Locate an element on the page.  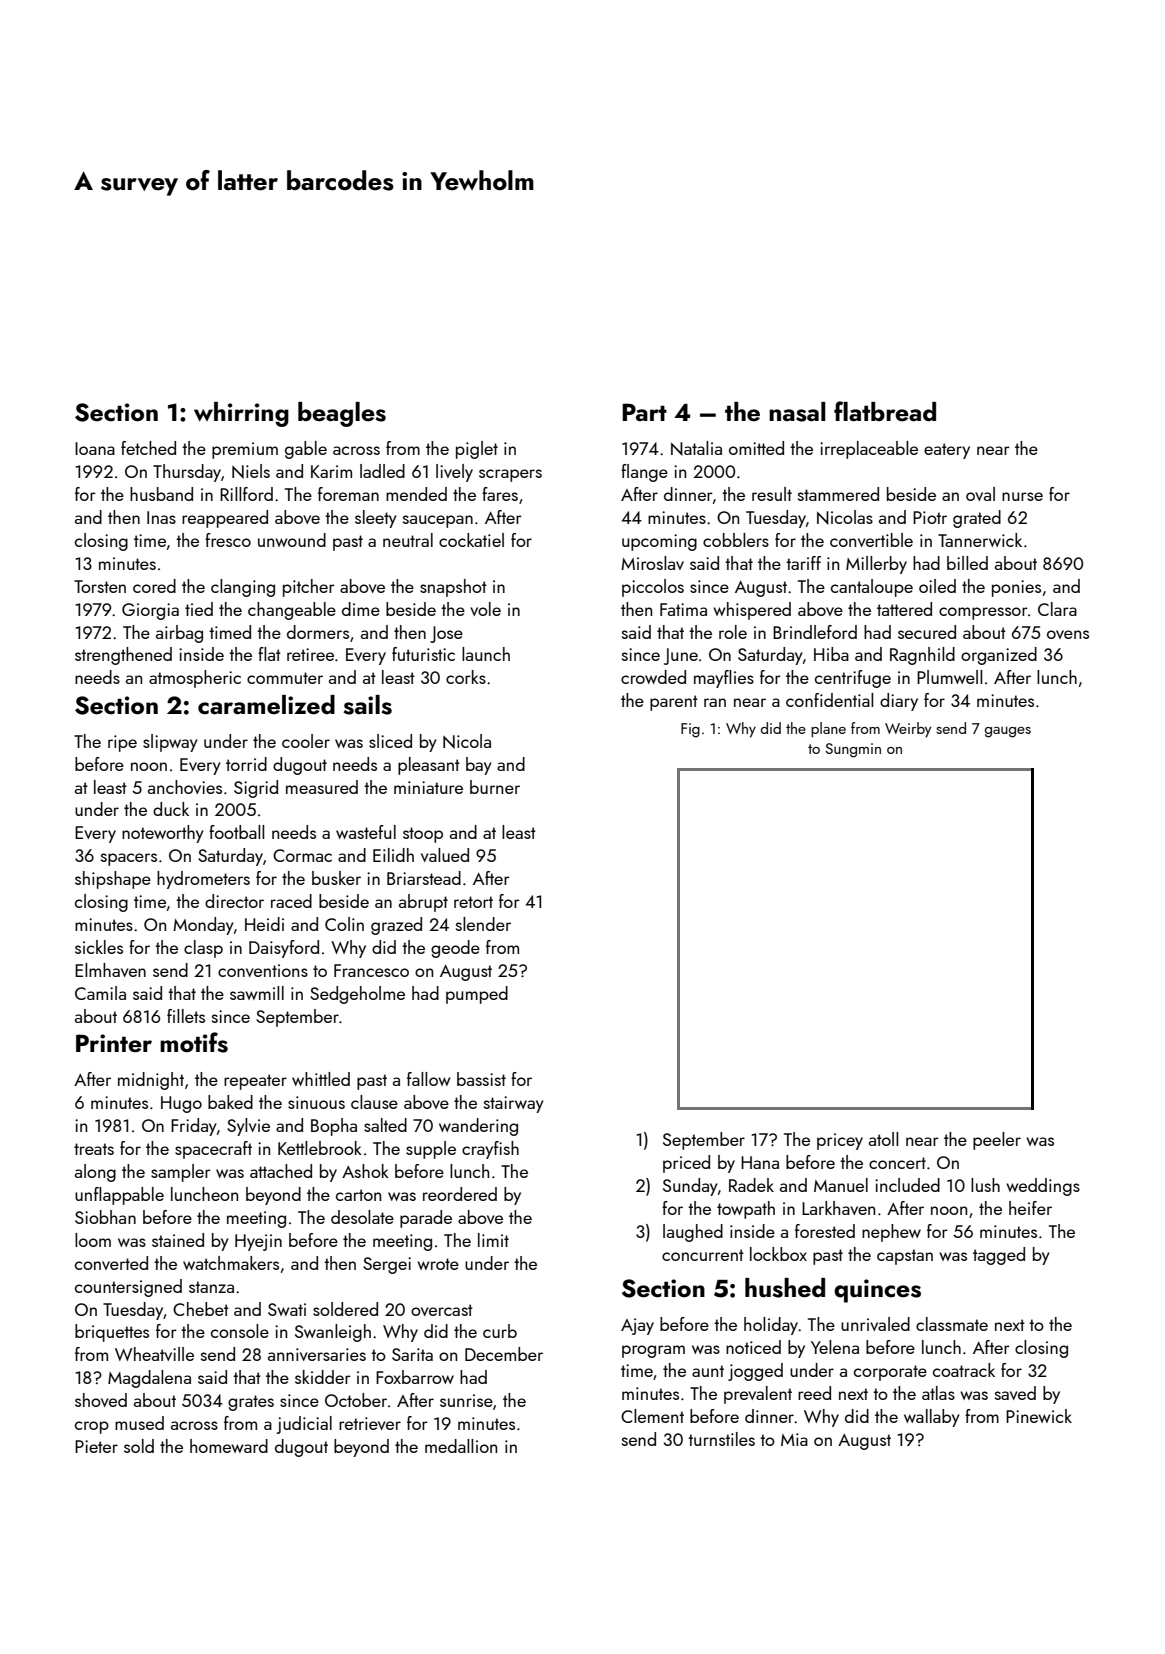
peeler is located at coordinates (997, 1141).
